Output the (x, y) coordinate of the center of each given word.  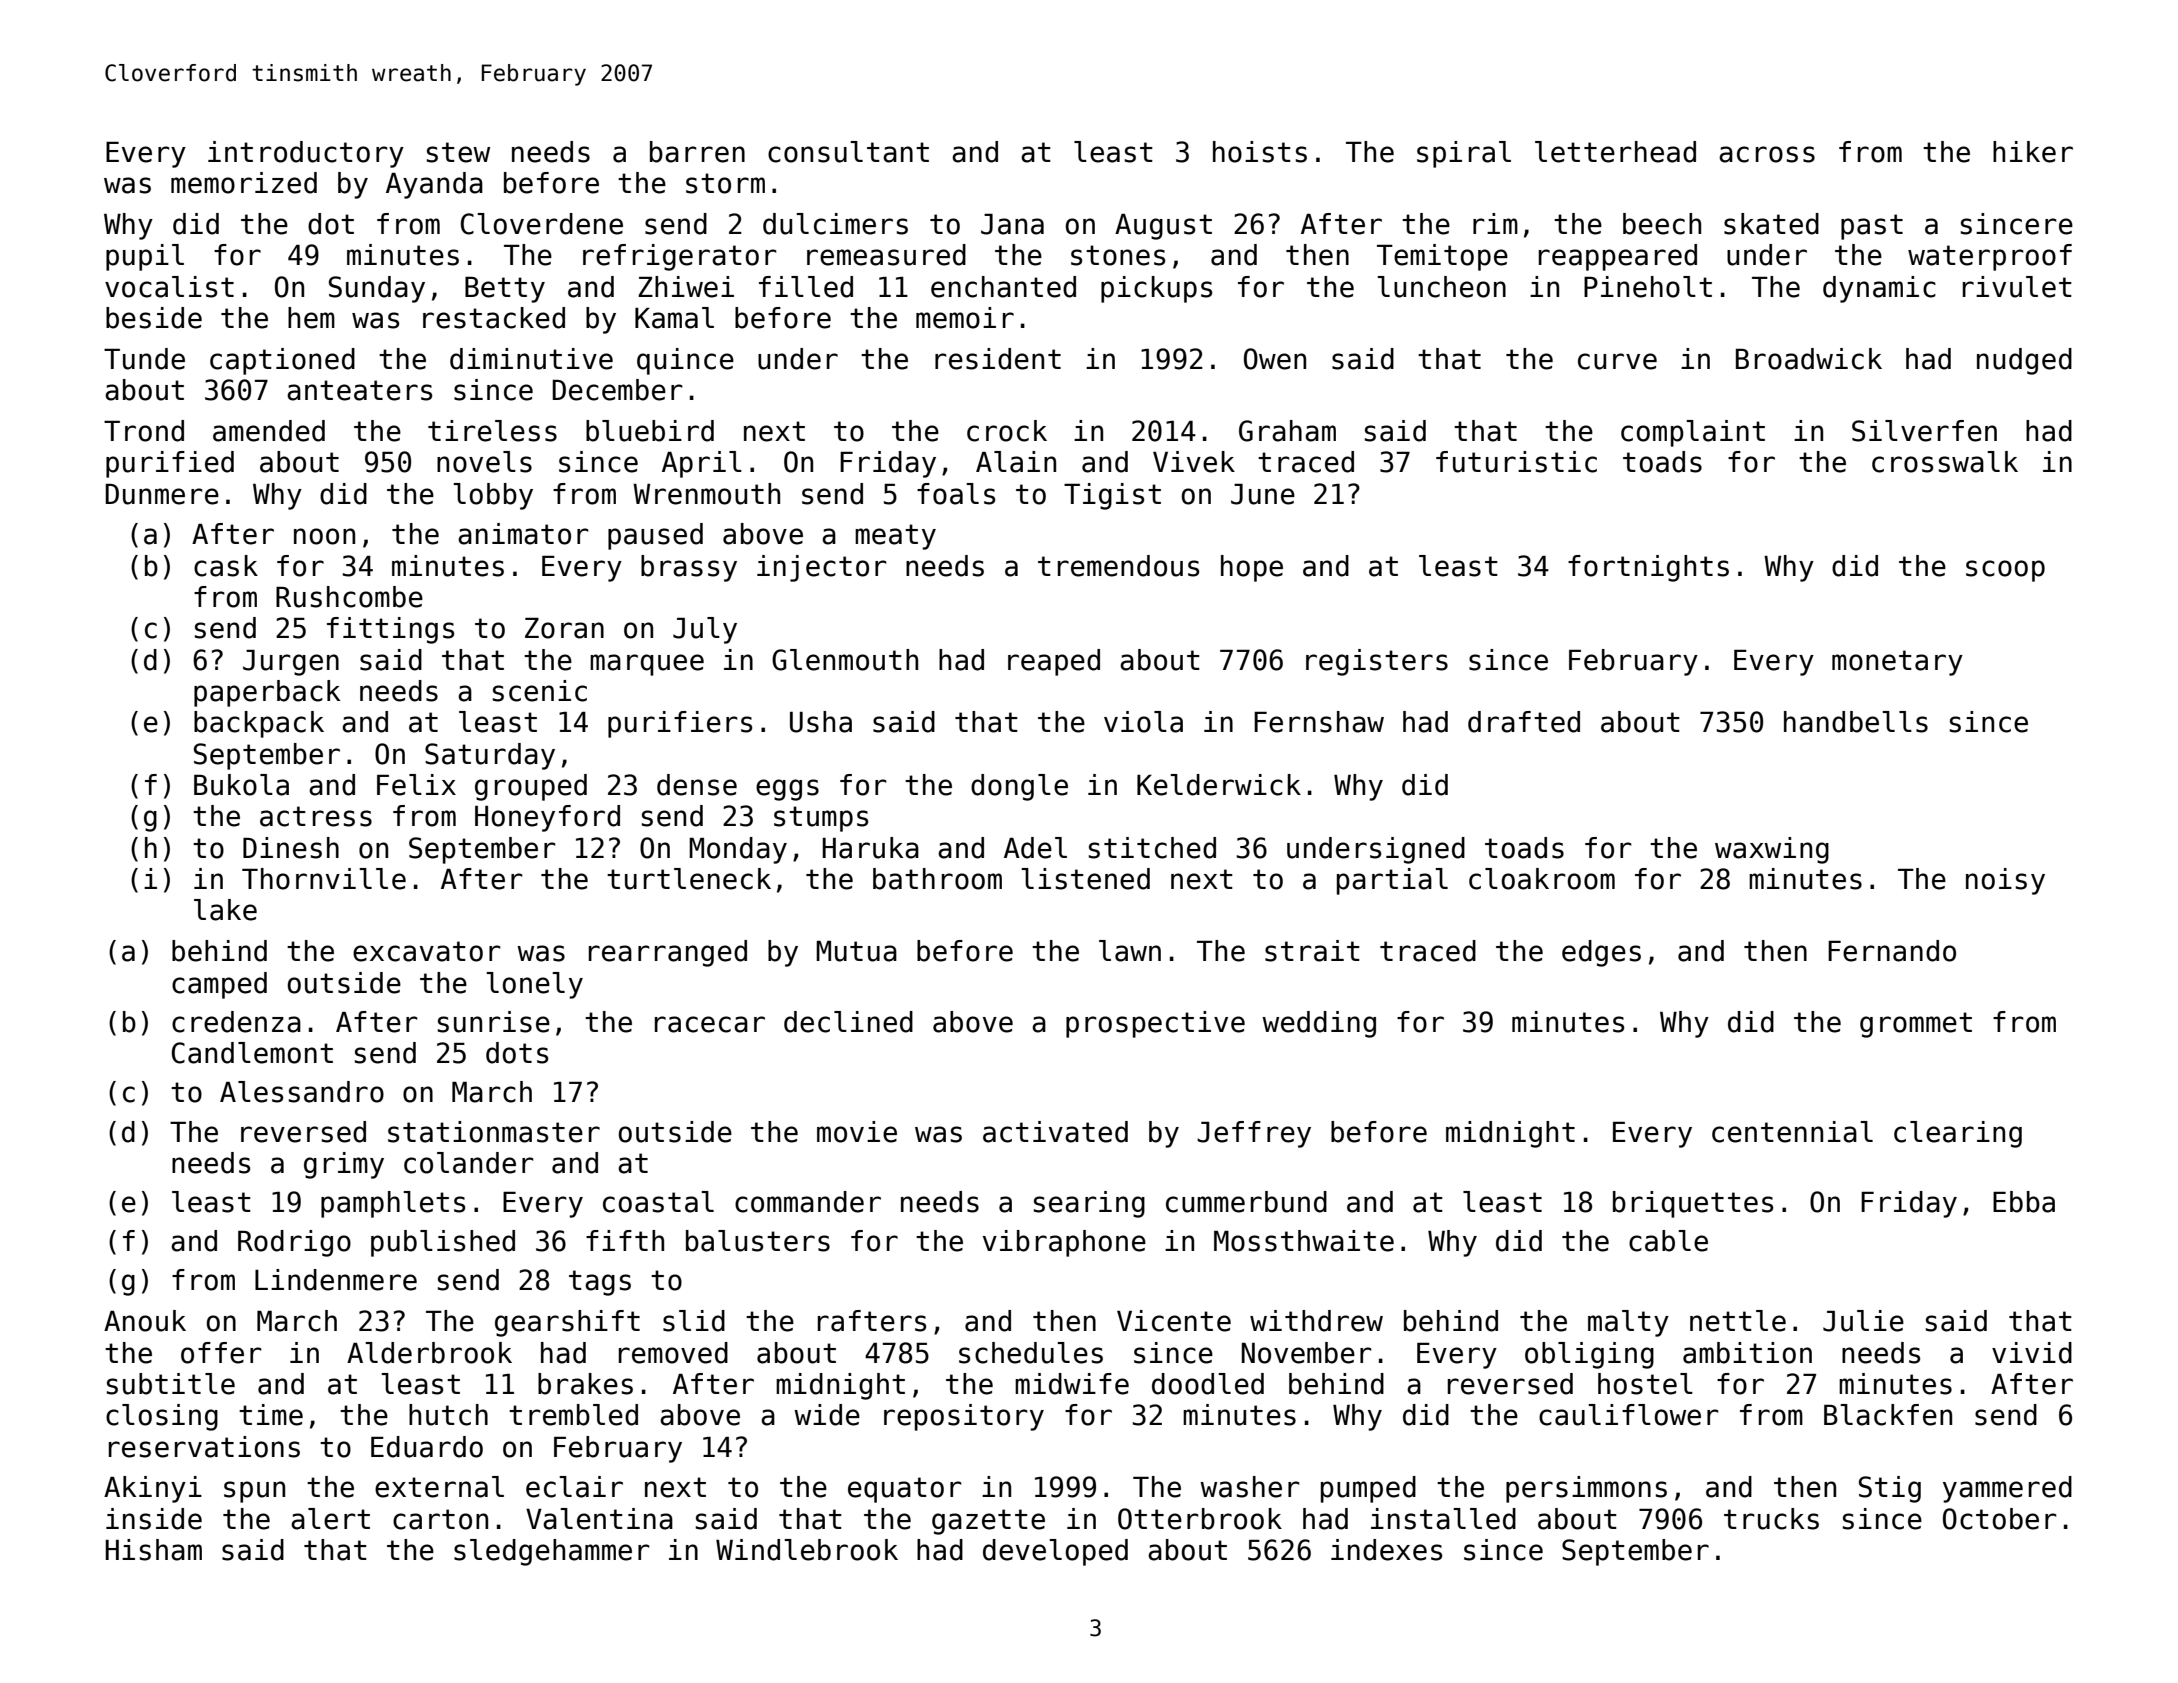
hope (1252, 568)
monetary (1897, 663)
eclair (574, 1487)
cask (226, 566)
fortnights (1648, 568)
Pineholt (1648, 287)
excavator (427, 951)
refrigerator (680, 257)
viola (1143, 722)
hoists (1260, 152)
